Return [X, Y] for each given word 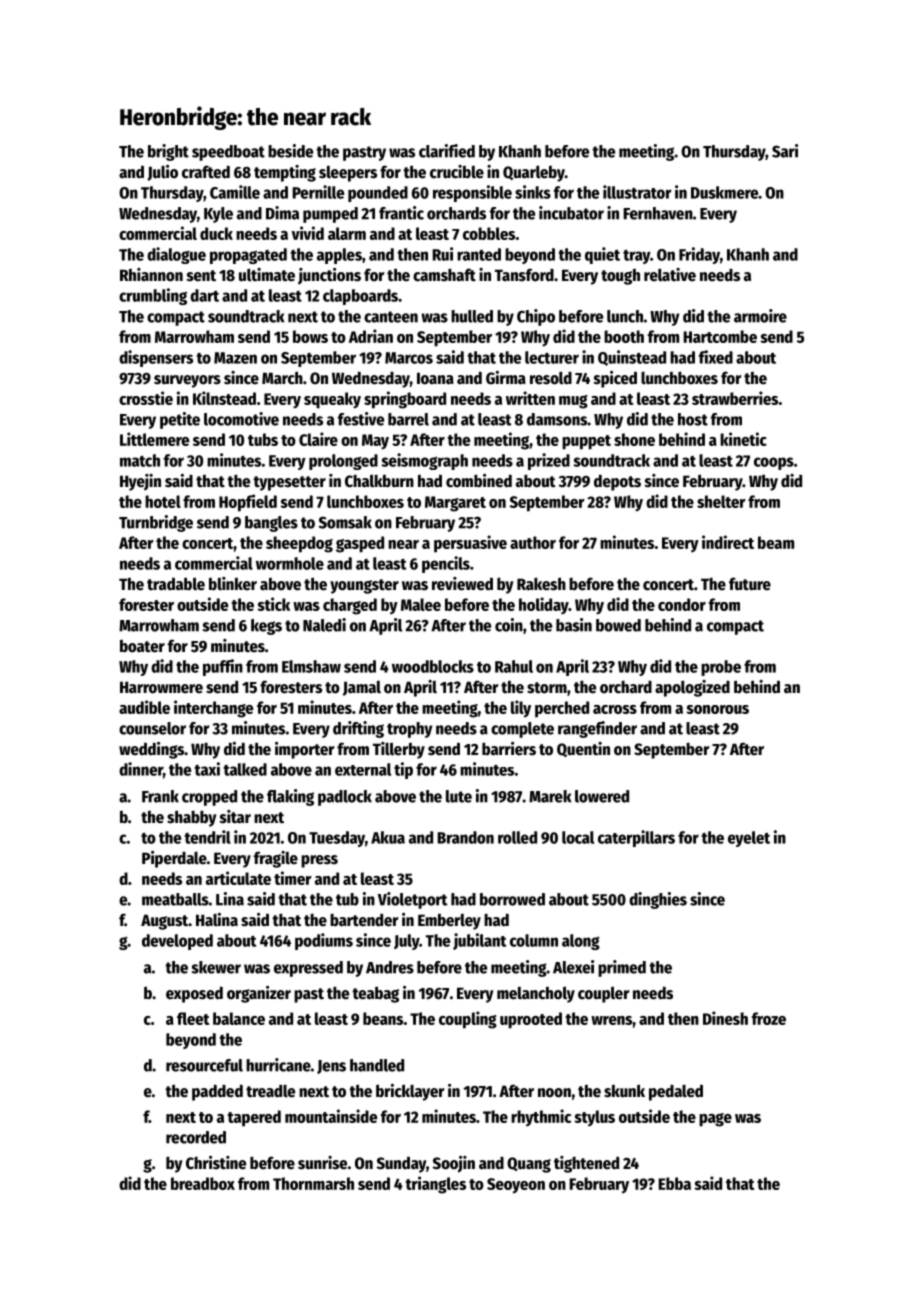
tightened [586, 1164]
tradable [176, 584]
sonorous [717, 709]
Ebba [674, 1183]
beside [290, 151]
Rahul [514, 666]
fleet [193, 1018]
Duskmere [724, 192]
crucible [457, 172]
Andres [390, 967]
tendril [207, 837]
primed [622, 968]
